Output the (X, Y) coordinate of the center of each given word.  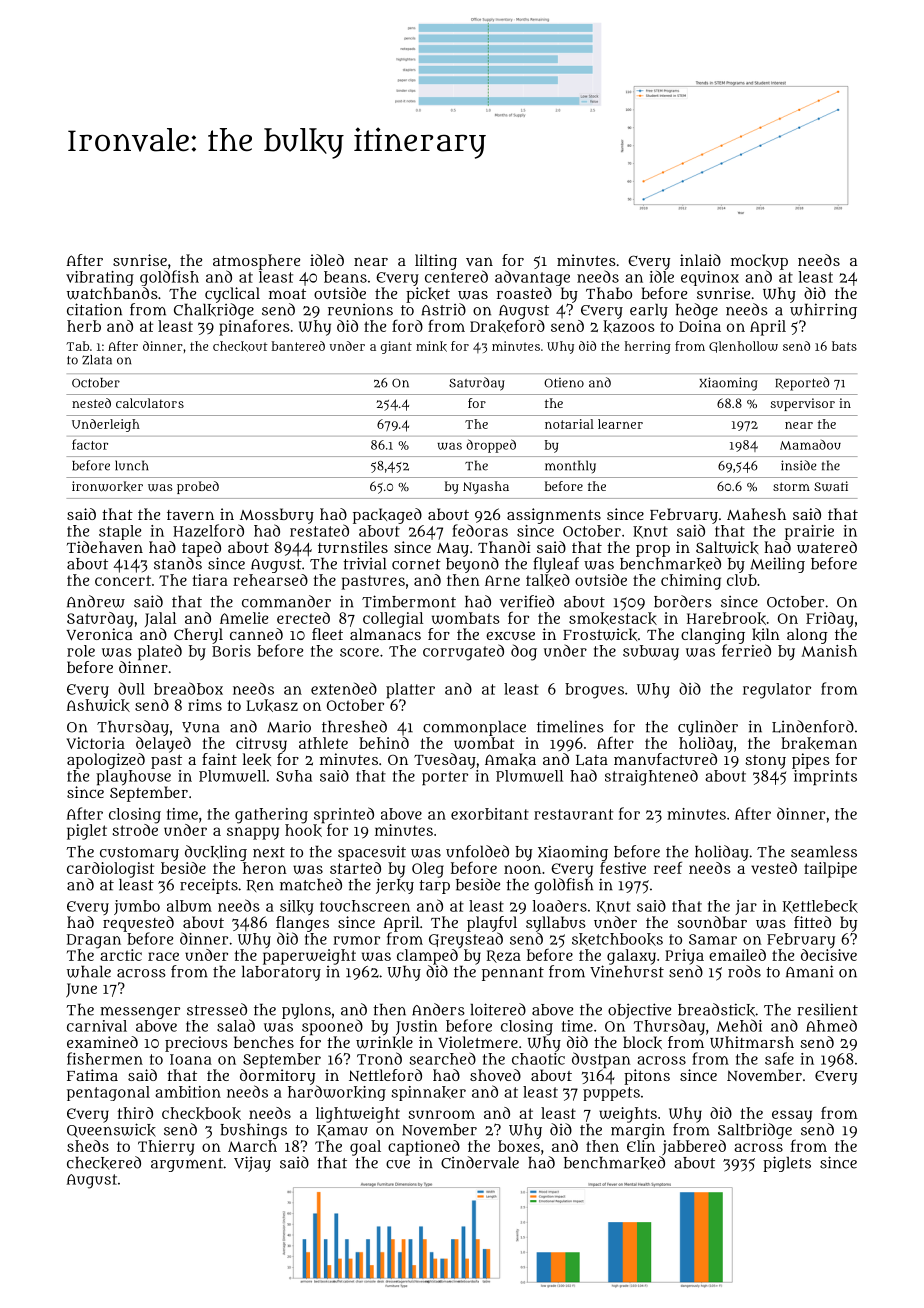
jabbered (694, 1148)
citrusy (261, 745)
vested (774, 868)
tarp (434, 887)
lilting (436, 262)
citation (94, 309)
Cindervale (480, 1162)
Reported (802, 384)
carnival (97, 1026)
